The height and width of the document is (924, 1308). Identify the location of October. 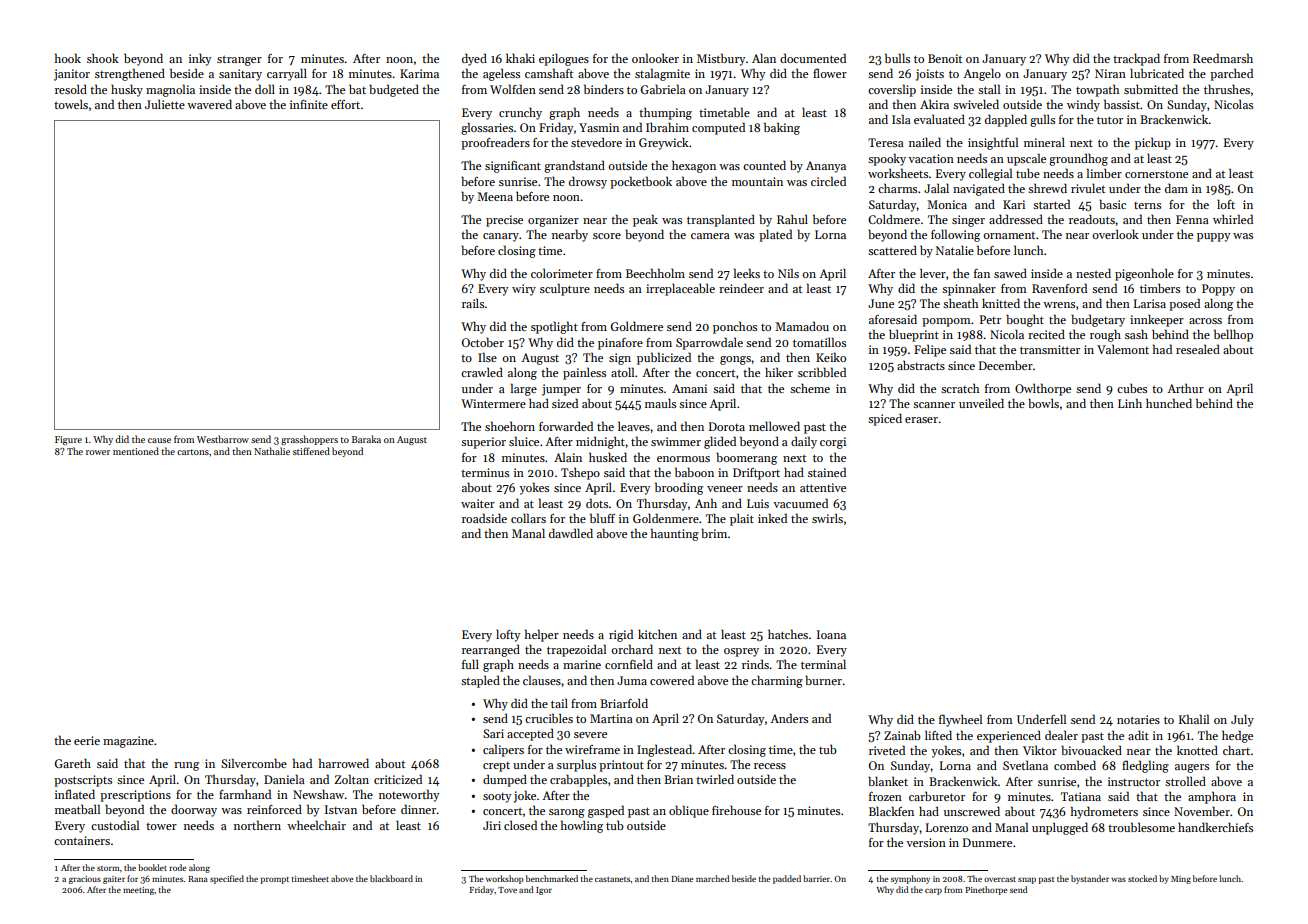
(483, 342).
